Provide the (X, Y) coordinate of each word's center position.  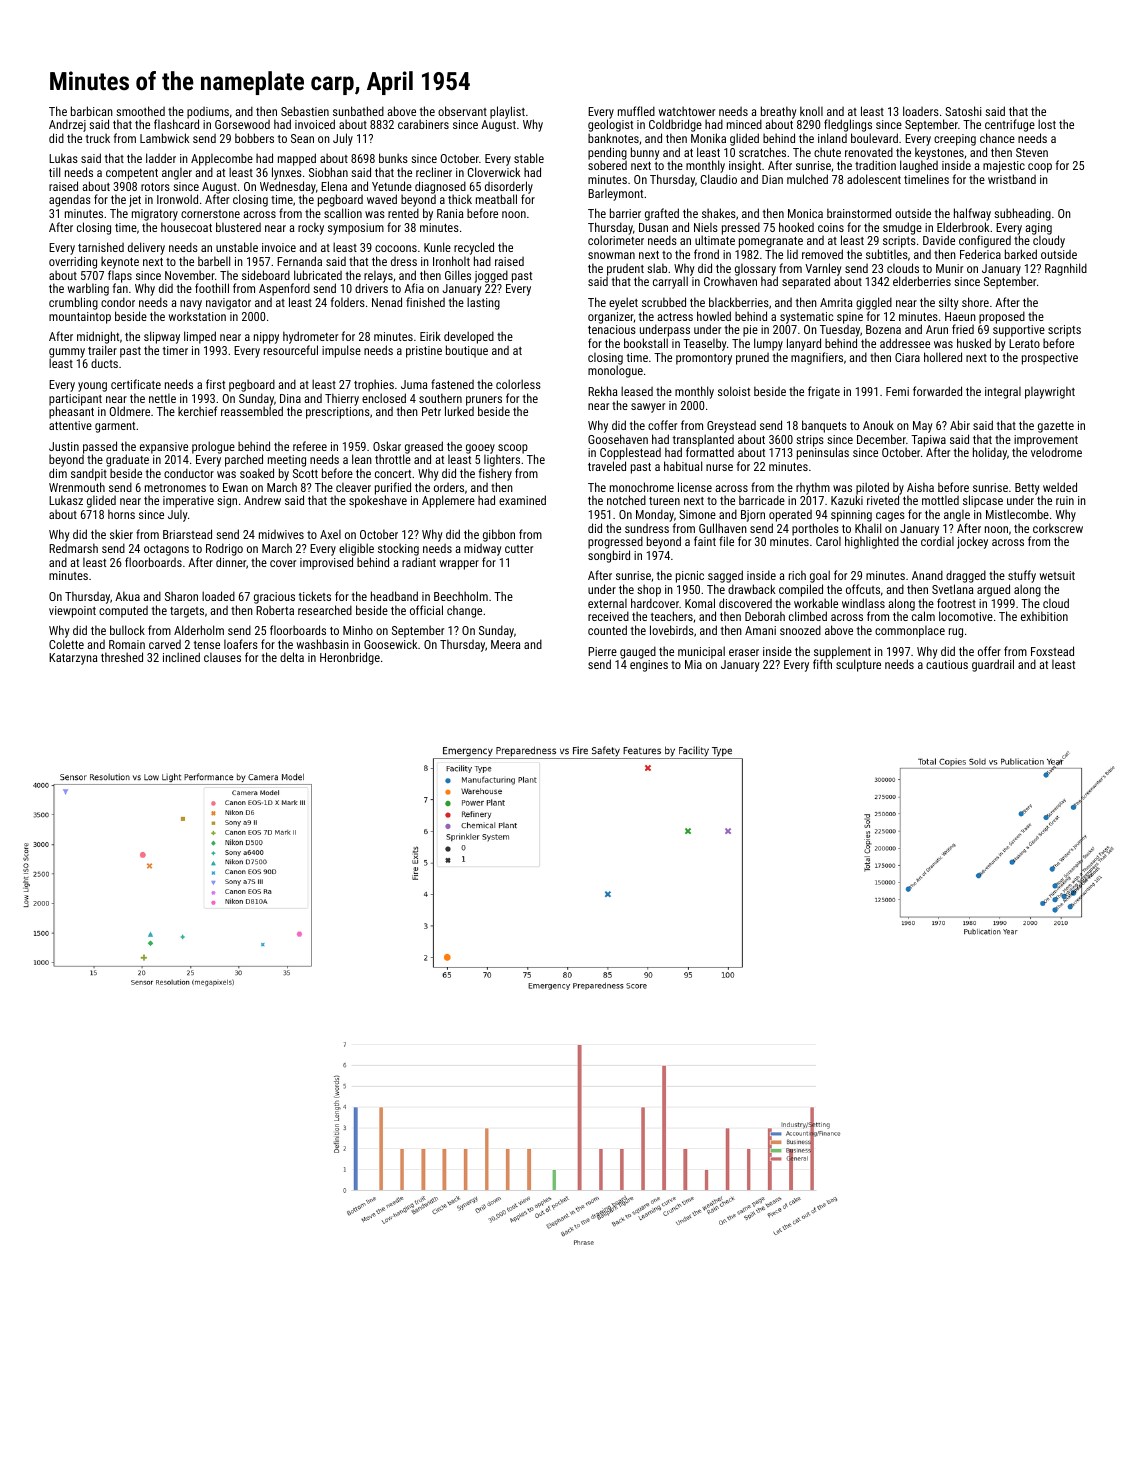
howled (714, 316)
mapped (297, 159)
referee (310, 446)
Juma (414, 384)
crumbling (73, 303)
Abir (960, 425)
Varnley (823, 270)
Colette (66, 644)
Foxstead (1052, 651)
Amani (760, 630)
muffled (636, 111)
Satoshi (963, 111)
